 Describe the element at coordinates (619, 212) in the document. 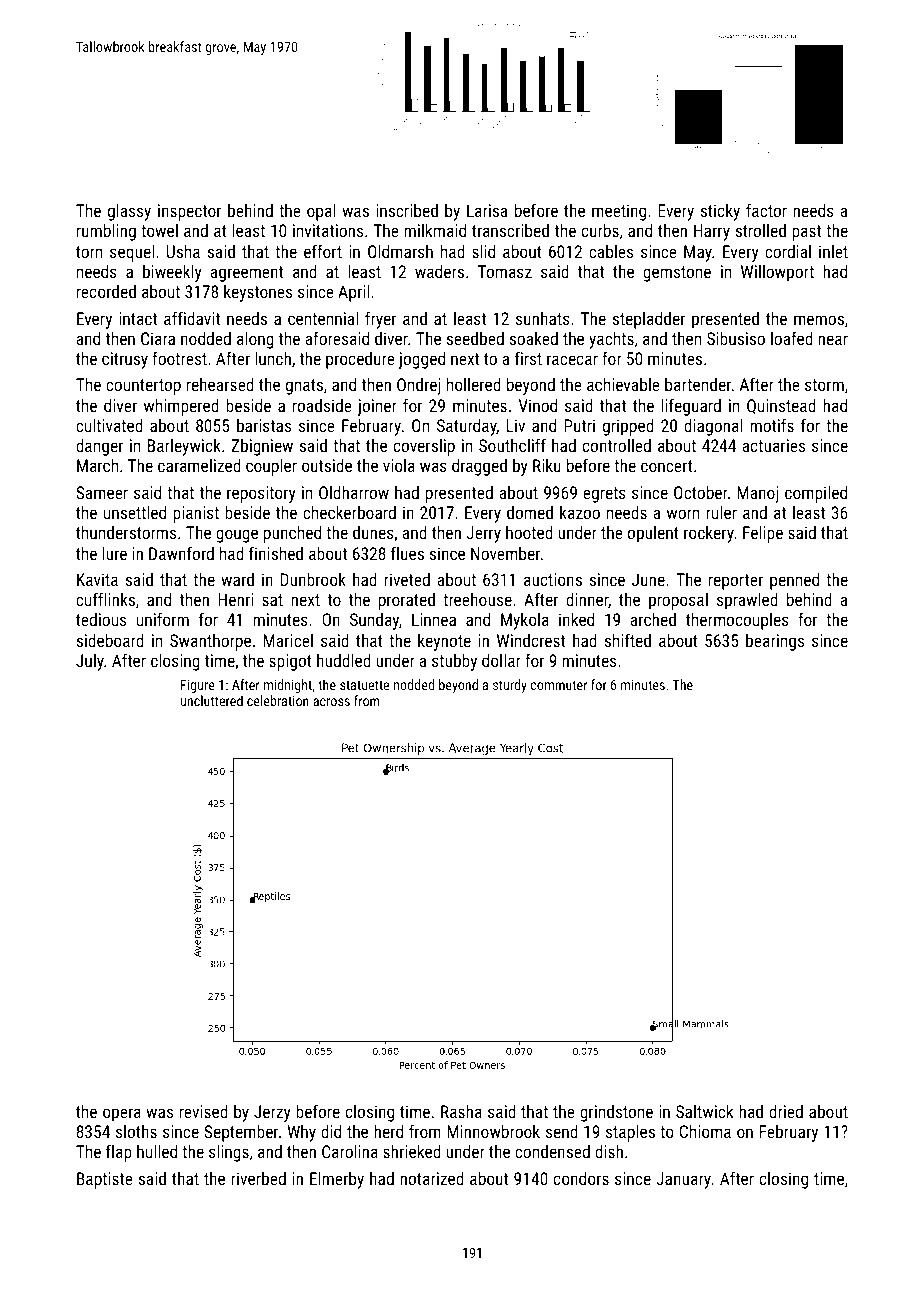

I see `meeting` at that location.
